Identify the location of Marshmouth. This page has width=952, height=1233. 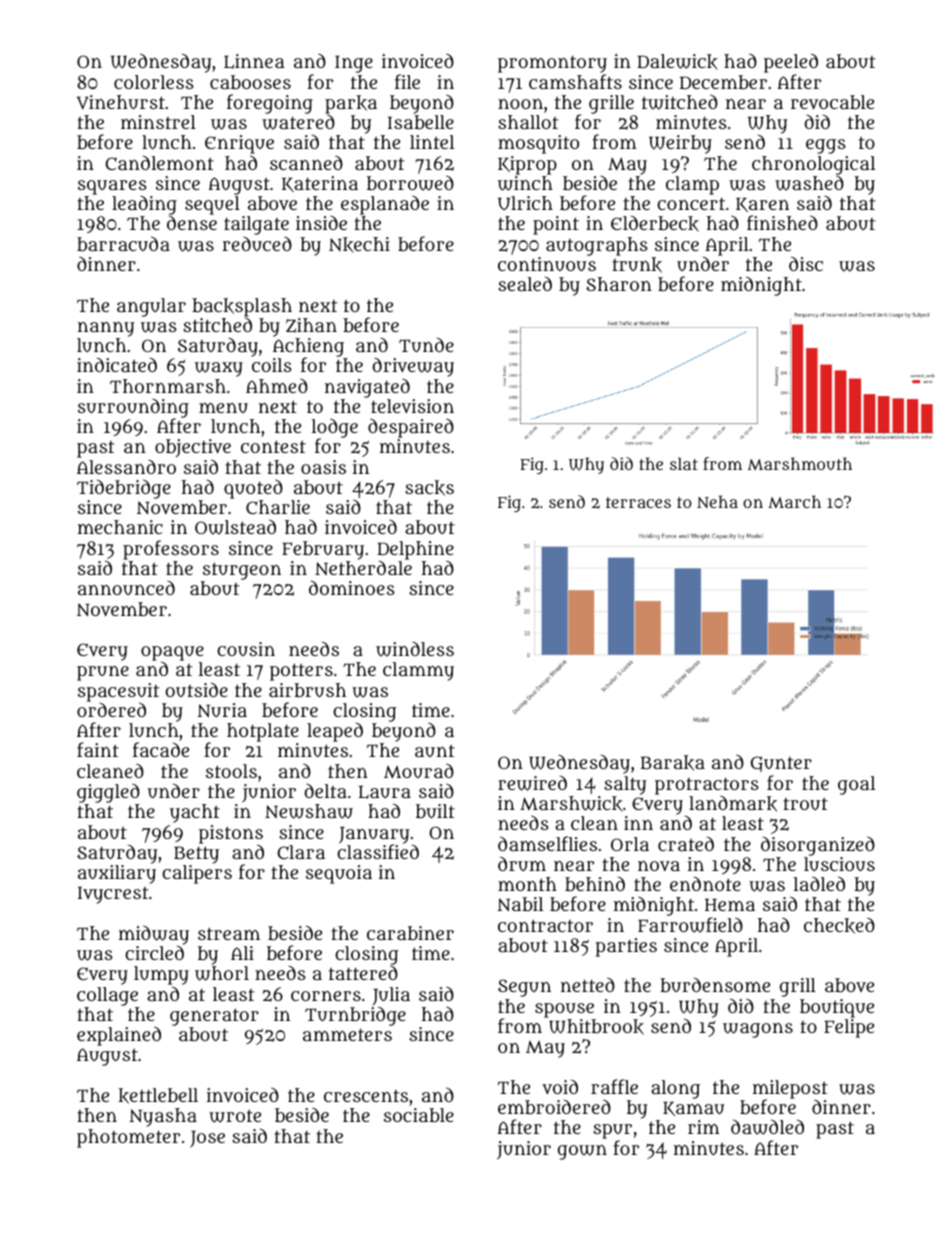
(800, 463).
